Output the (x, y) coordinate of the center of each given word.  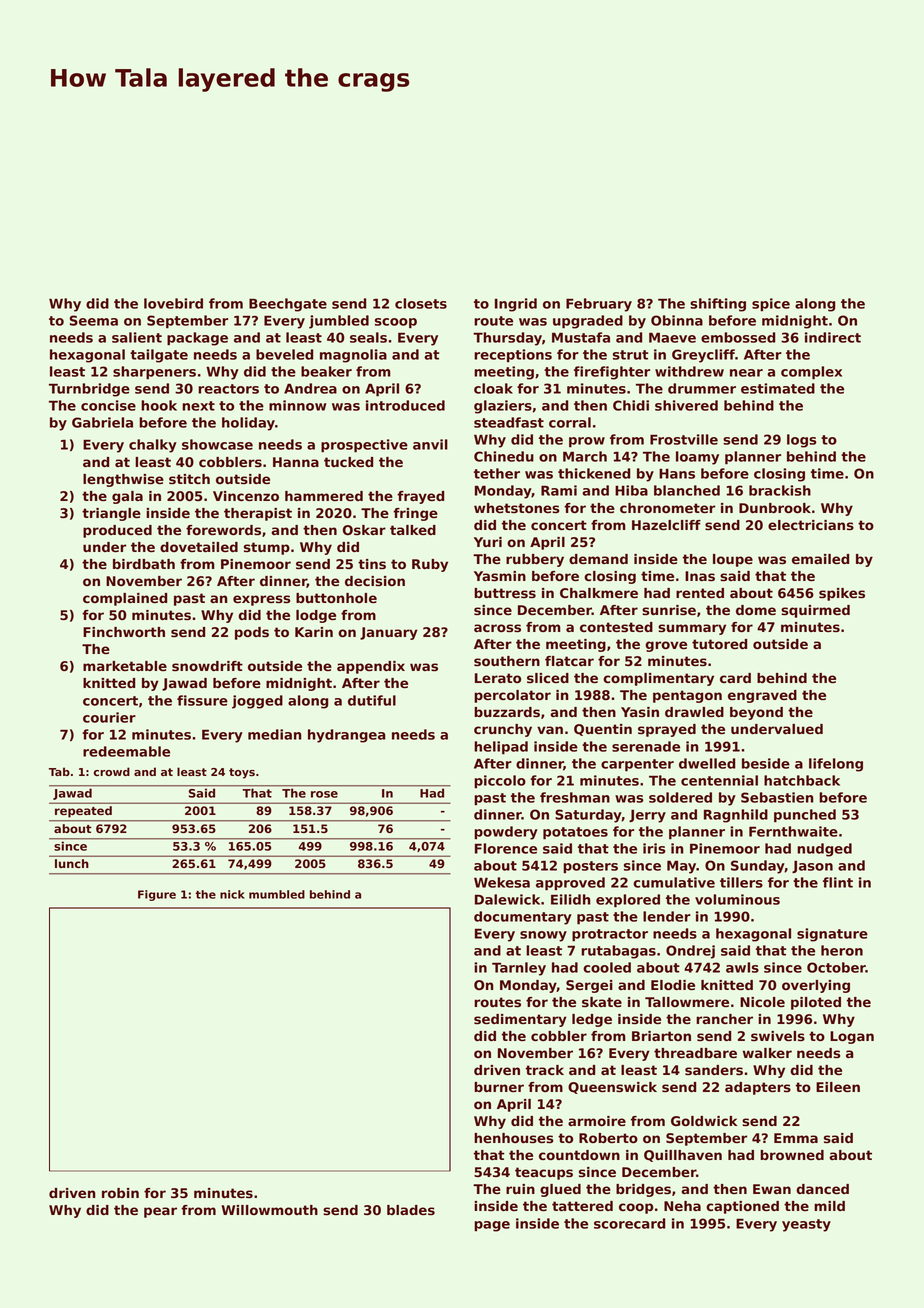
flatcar (569, 661)
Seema (93, 320)
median (275, 734)
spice (771, 304)
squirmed (815, 611)
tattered (582, 1206)
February (599, 305)
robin (120, 1193)
